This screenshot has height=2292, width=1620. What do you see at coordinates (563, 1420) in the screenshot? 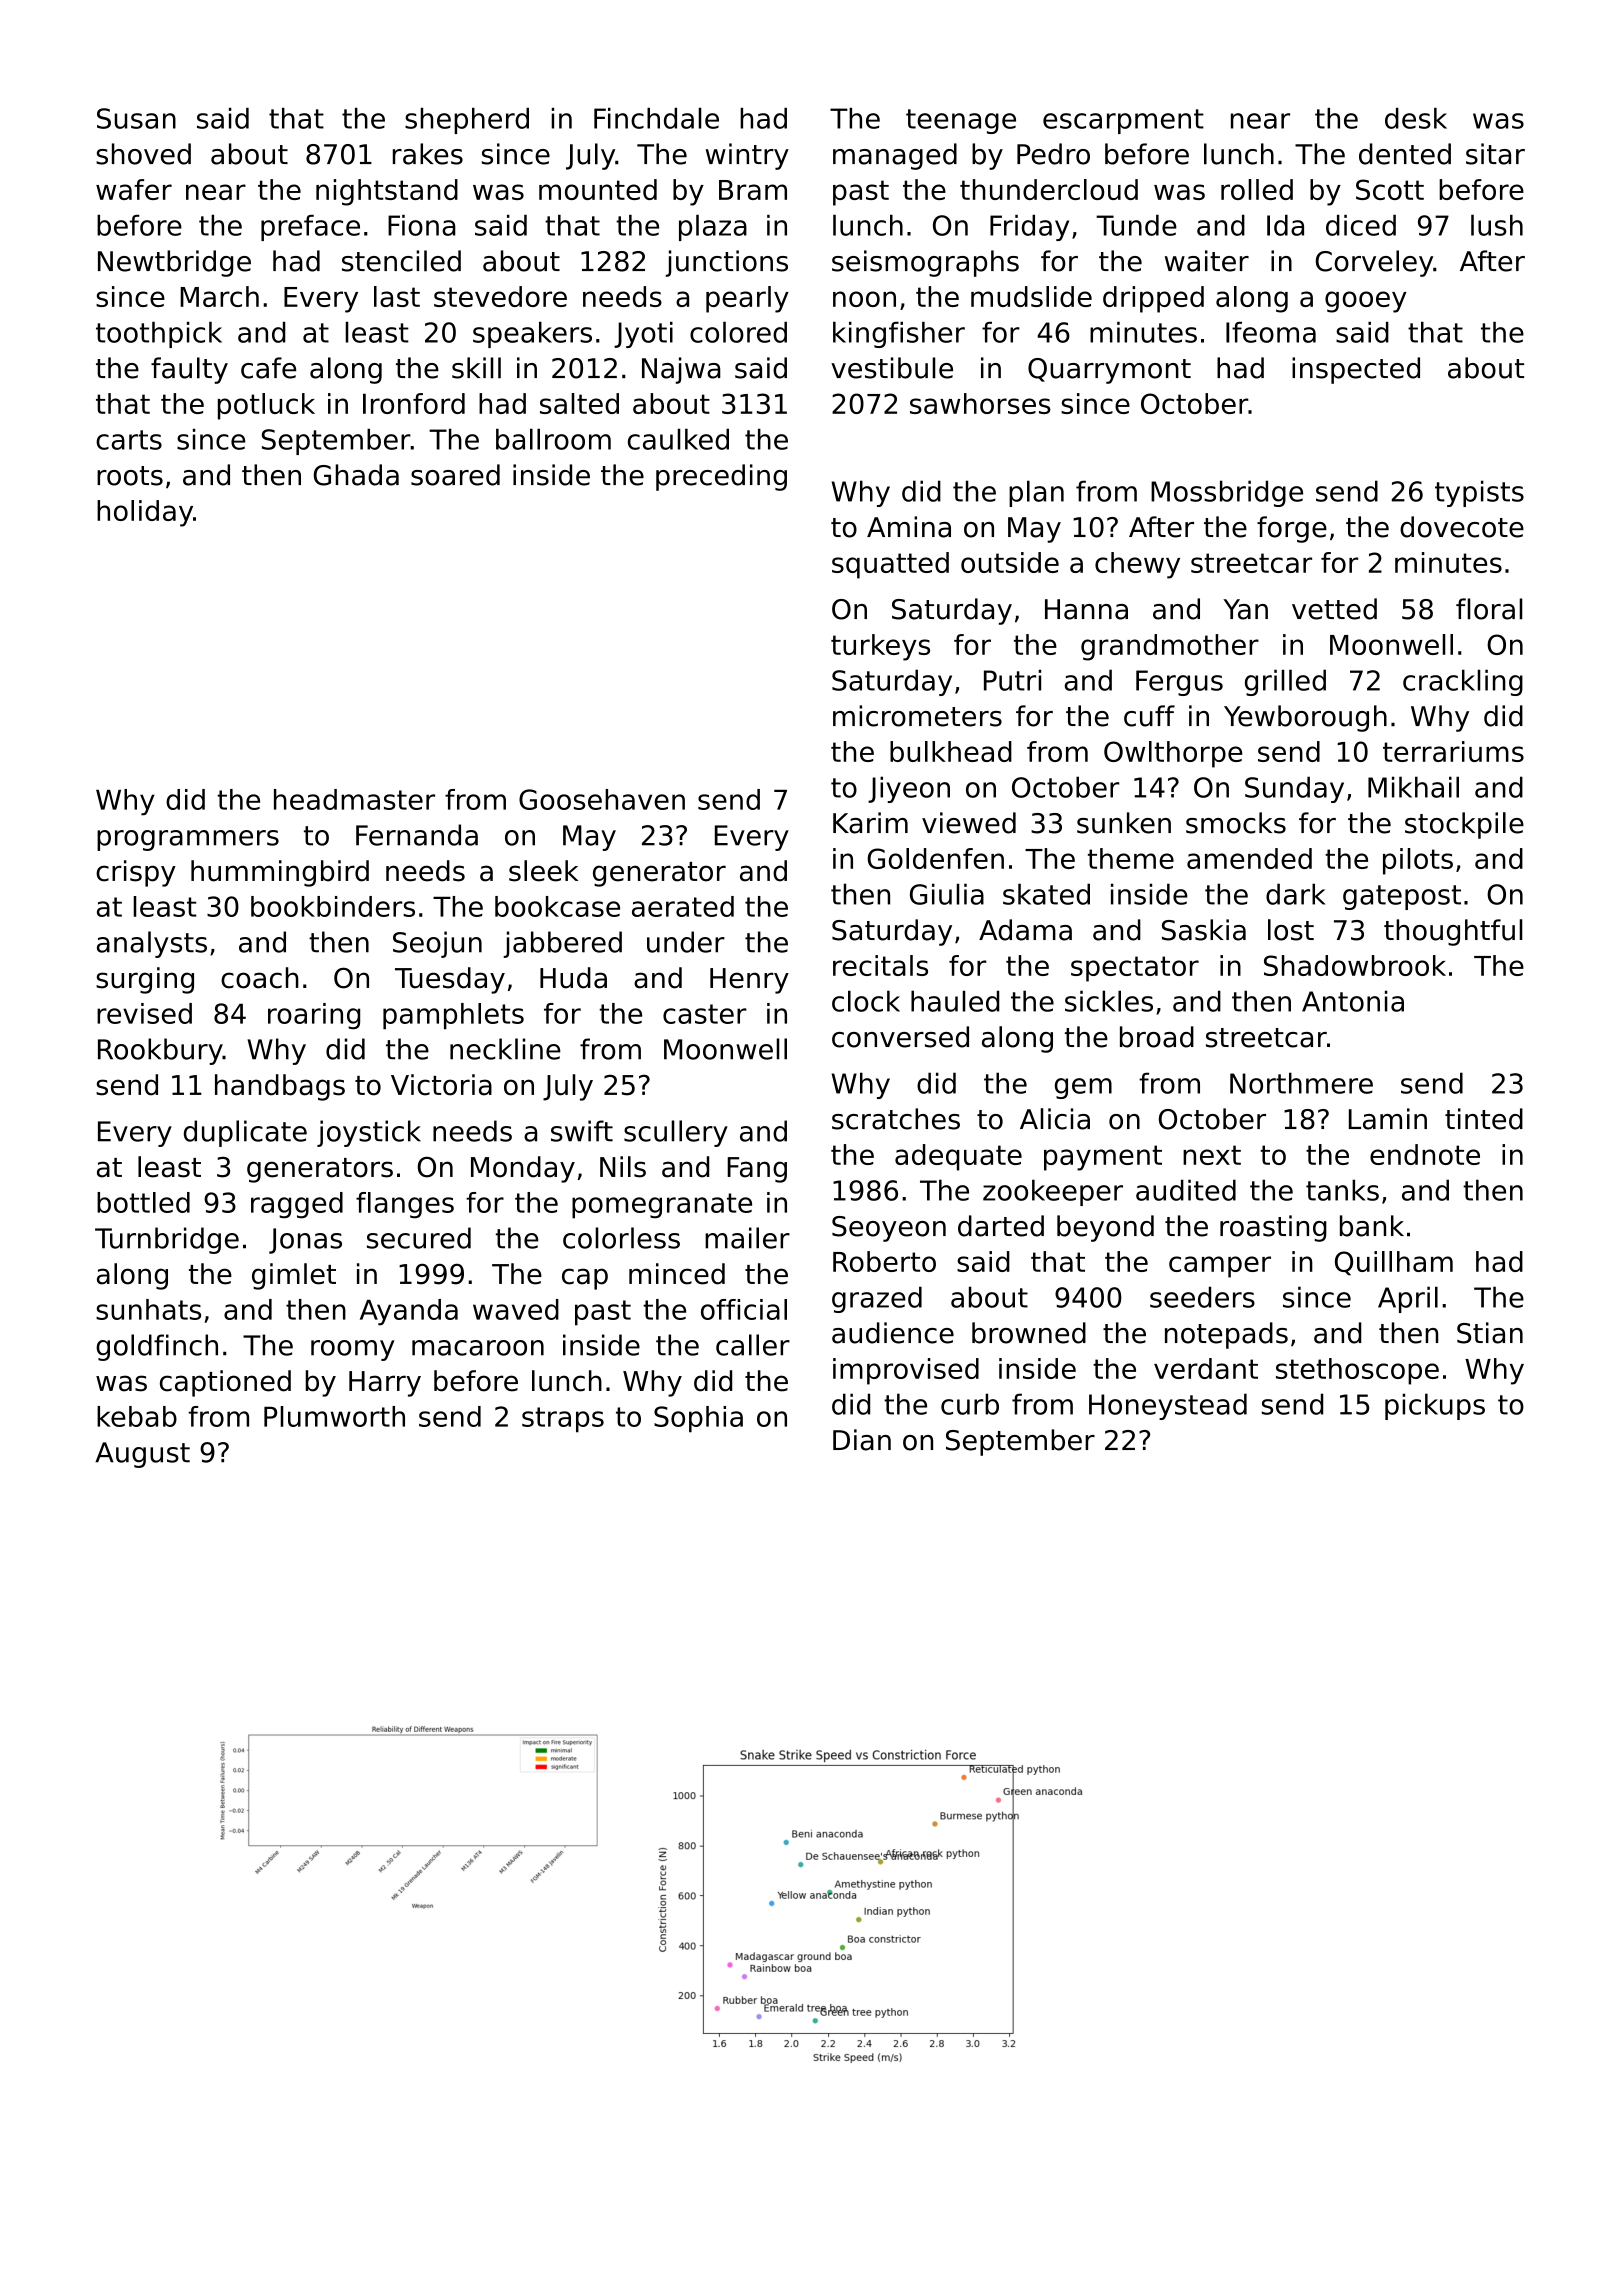
I see `straps` at bounding box center [563, 1420].
